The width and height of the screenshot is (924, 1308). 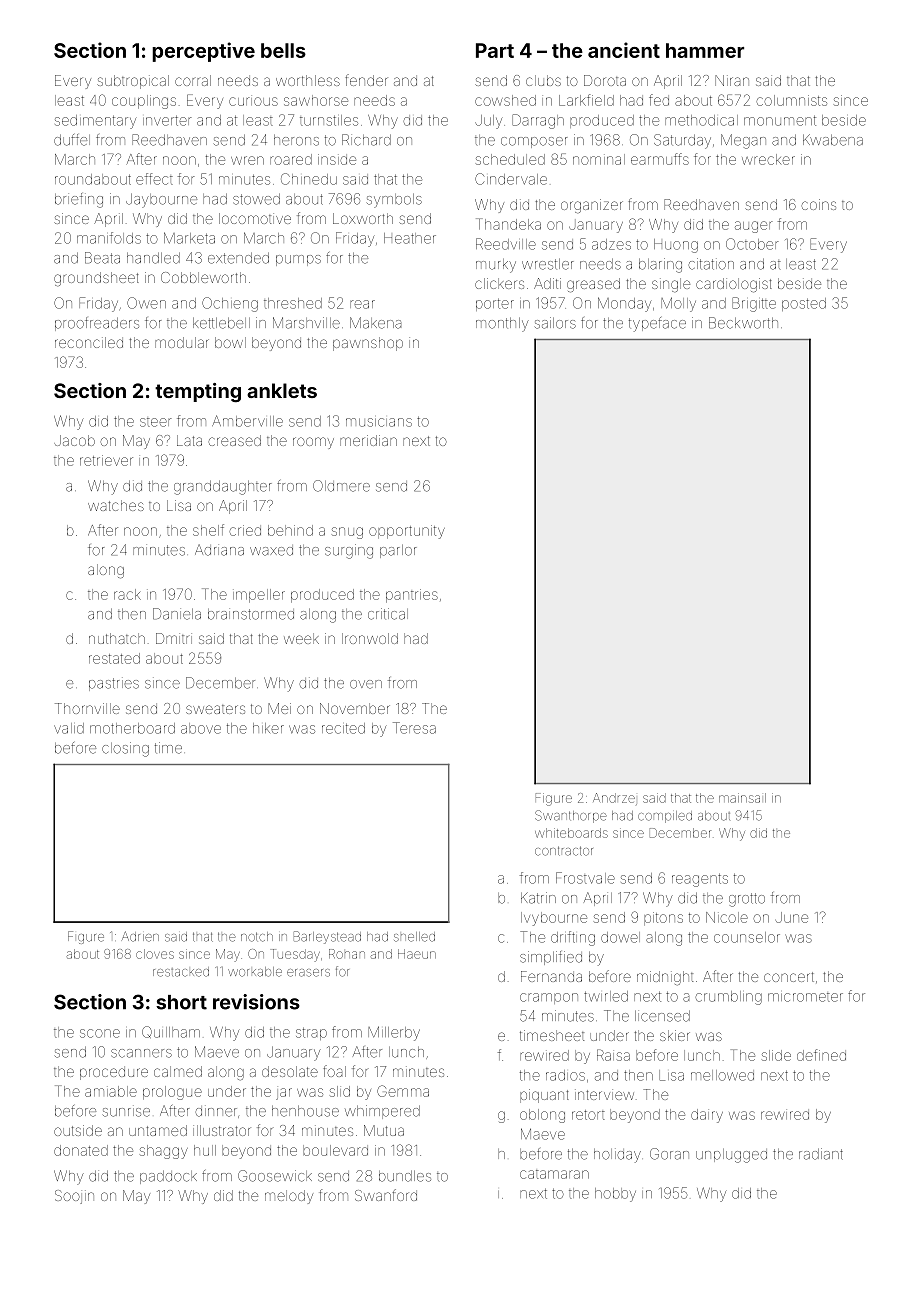 What do you see at coordinates (555, 323) in the screenshot?
I see `sailors` at bounding box center [555, 323].
